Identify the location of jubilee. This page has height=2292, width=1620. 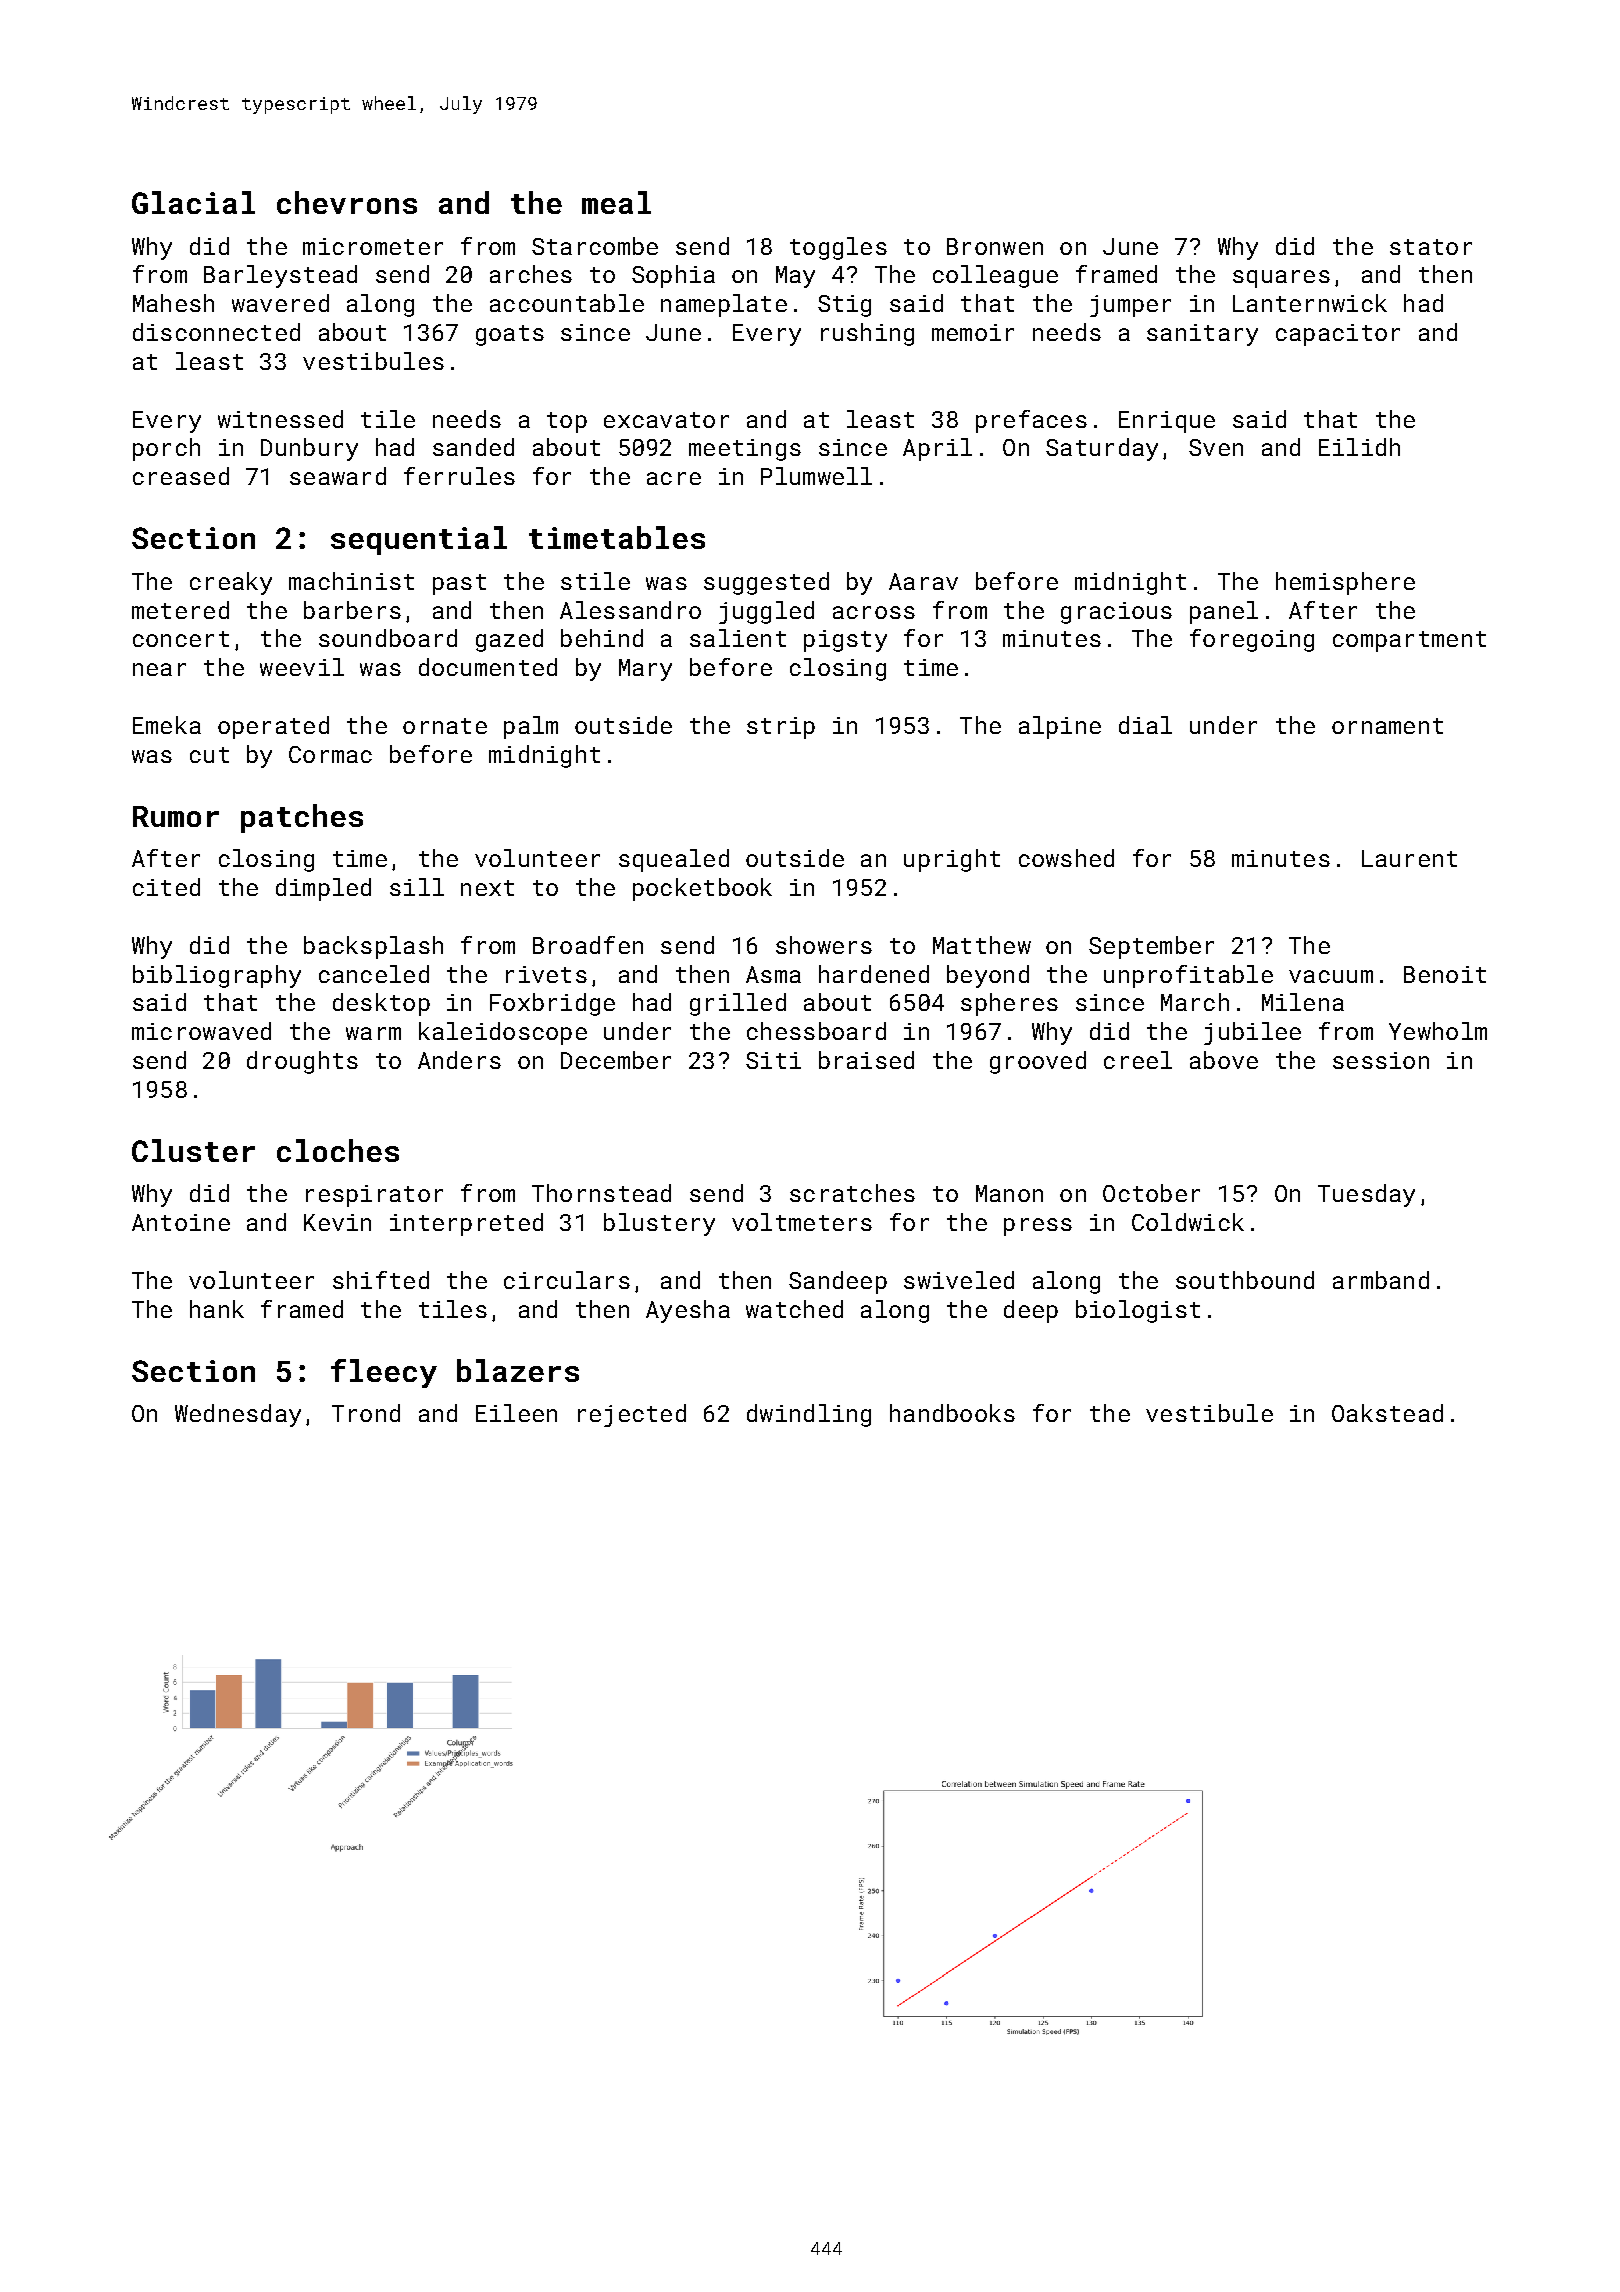
(1252, 1033).
